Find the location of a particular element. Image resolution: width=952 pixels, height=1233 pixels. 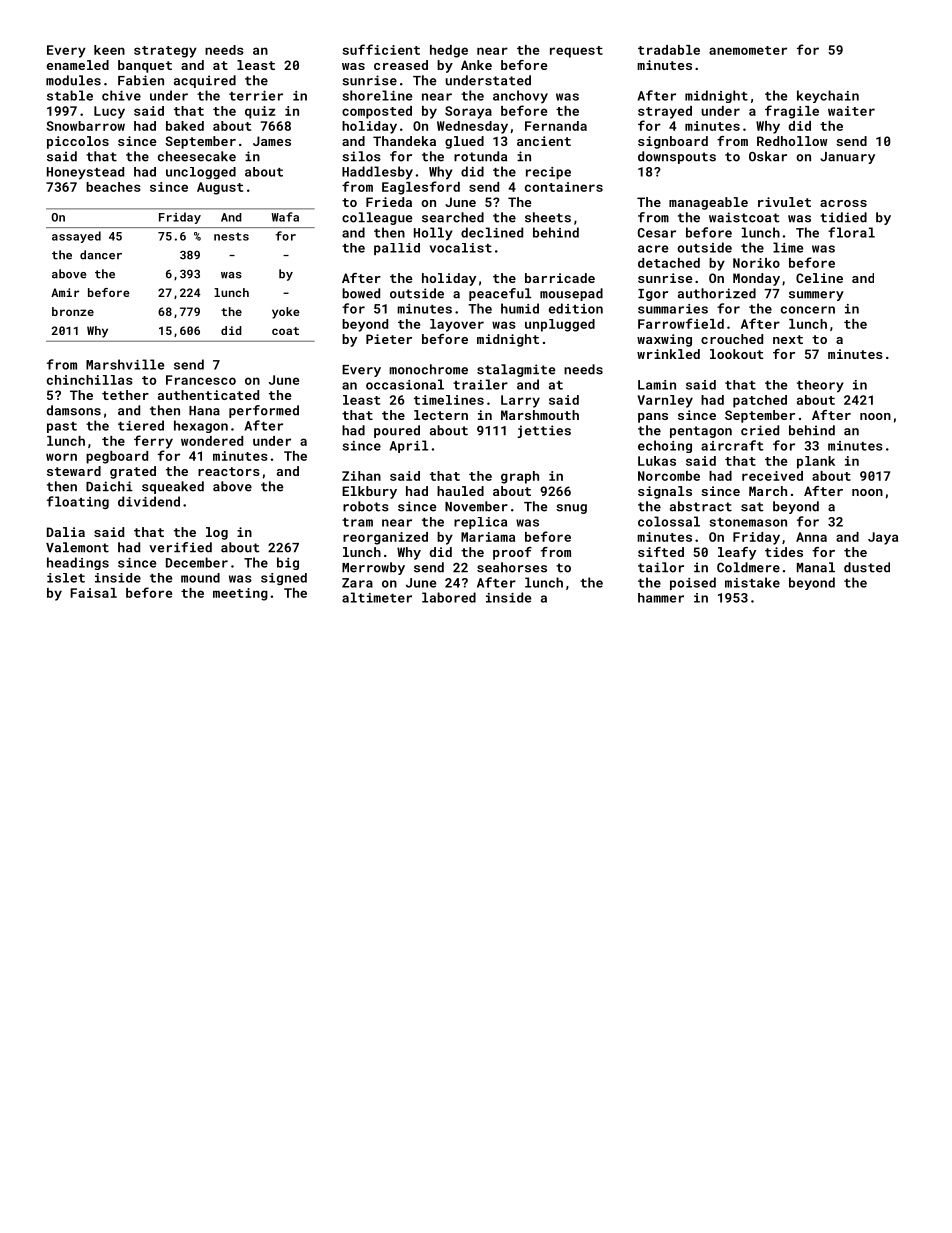

keen is located at coordinates (109, 50).
